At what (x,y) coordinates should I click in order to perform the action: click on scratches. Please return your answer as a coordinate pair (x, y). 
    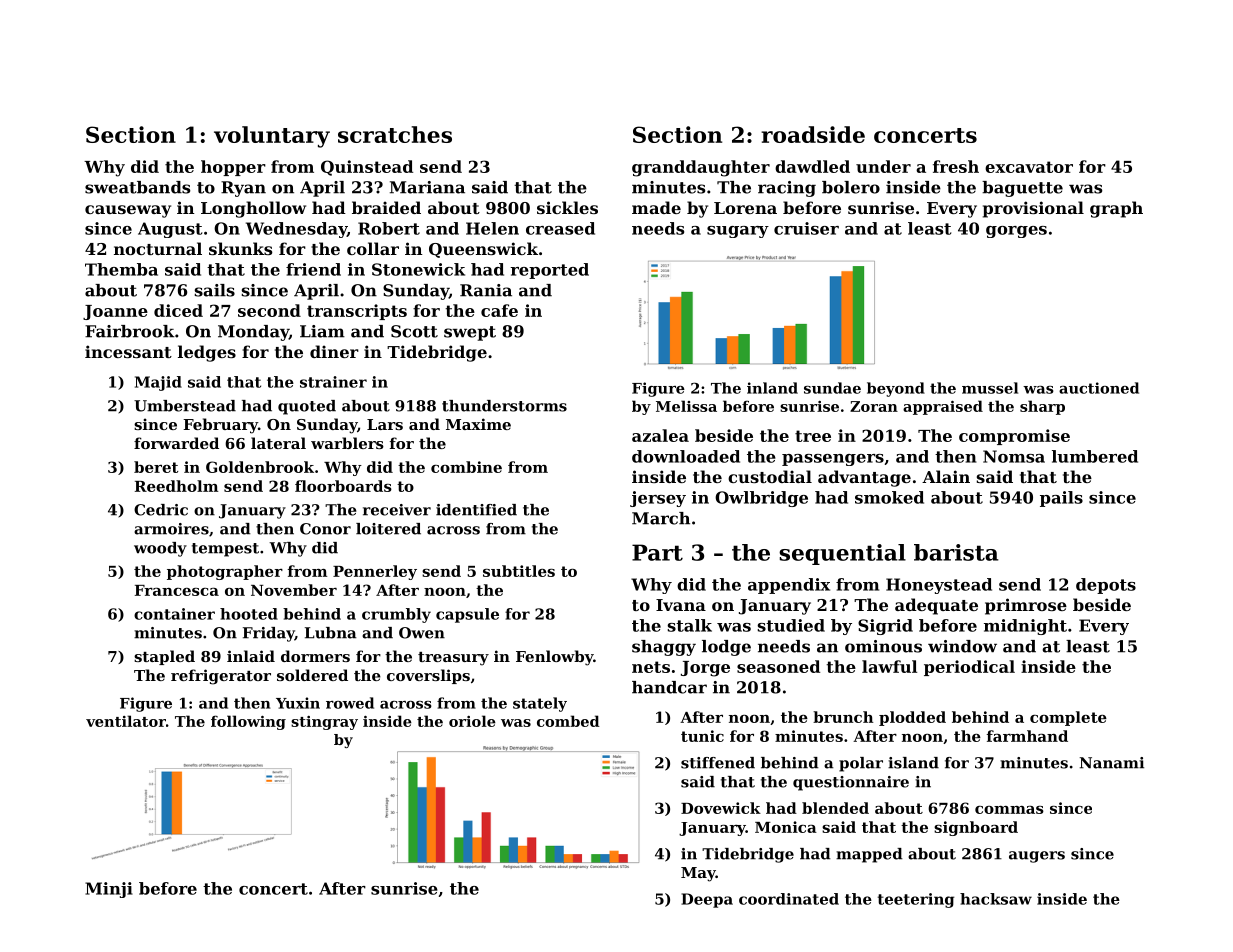
    Looking at the image, I should click on (395, 134).
